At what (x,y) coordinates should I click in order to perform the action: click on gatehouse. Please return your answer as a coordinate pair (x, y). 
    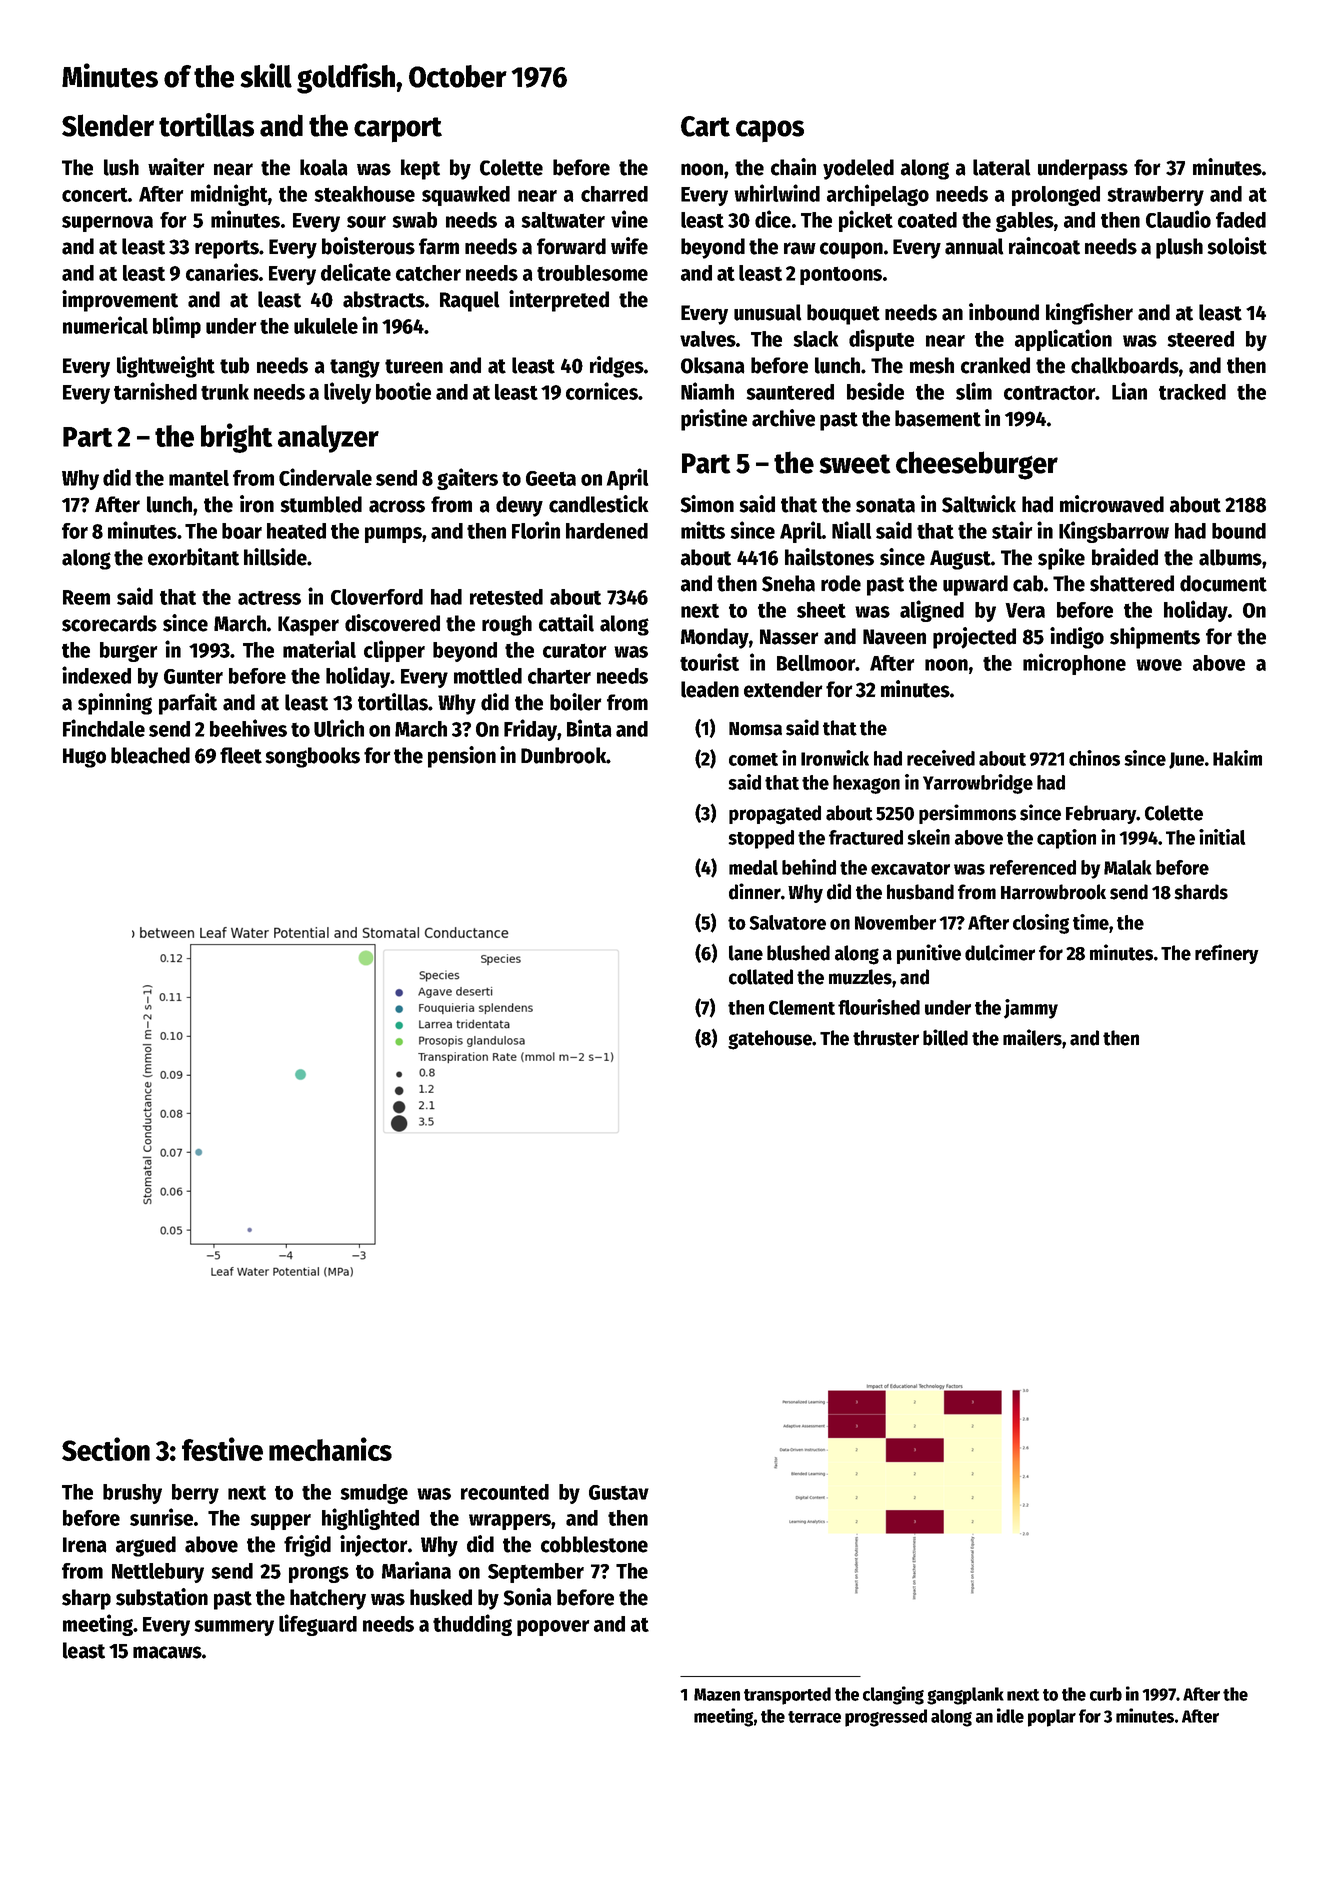
    Looking at the image, I should click on (770, 1040).
